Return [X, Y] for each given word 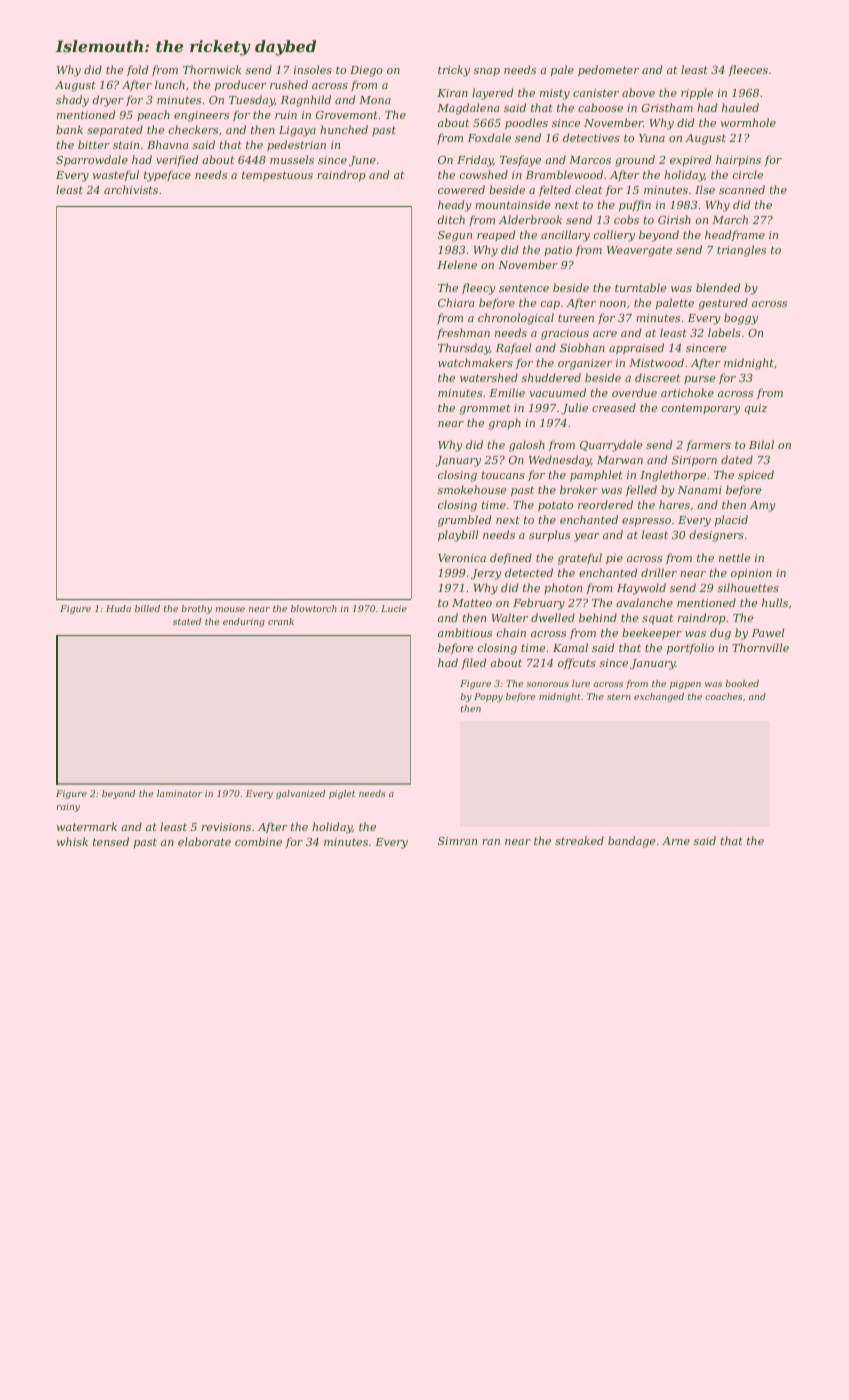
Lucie [394, 608]
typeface [167, 176]
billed [147, 608]
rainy [68, 807]
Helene [457, 264]
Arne [676, 841]
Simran [457, 841]
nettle [735, 557]
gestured [723, 304]
